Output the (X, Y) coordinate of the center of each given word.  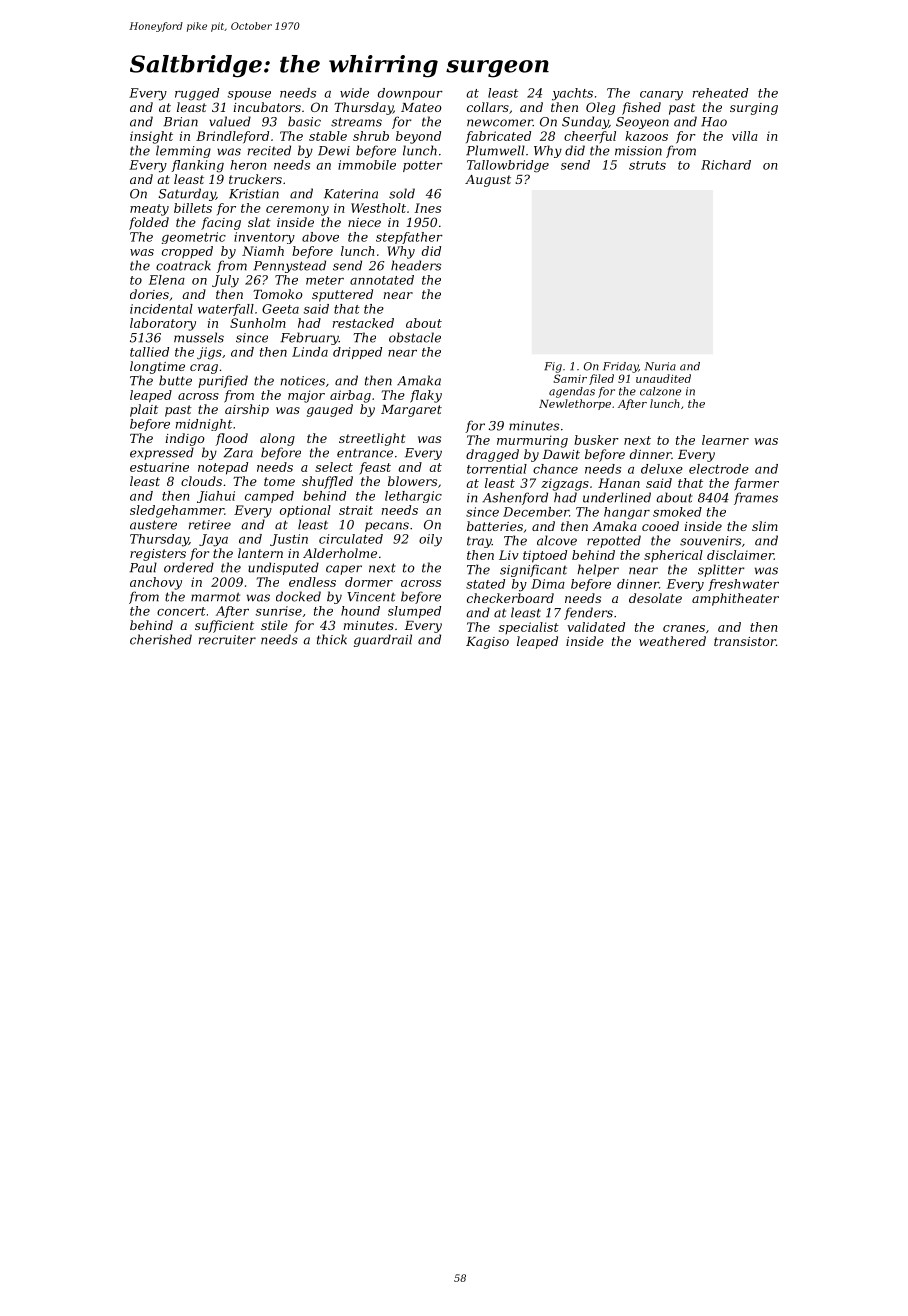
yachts (572, 94)
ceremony (297, 211)
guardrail (383, 640)
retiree (210, 525)
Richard (726, 165)
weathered (672, 641)
